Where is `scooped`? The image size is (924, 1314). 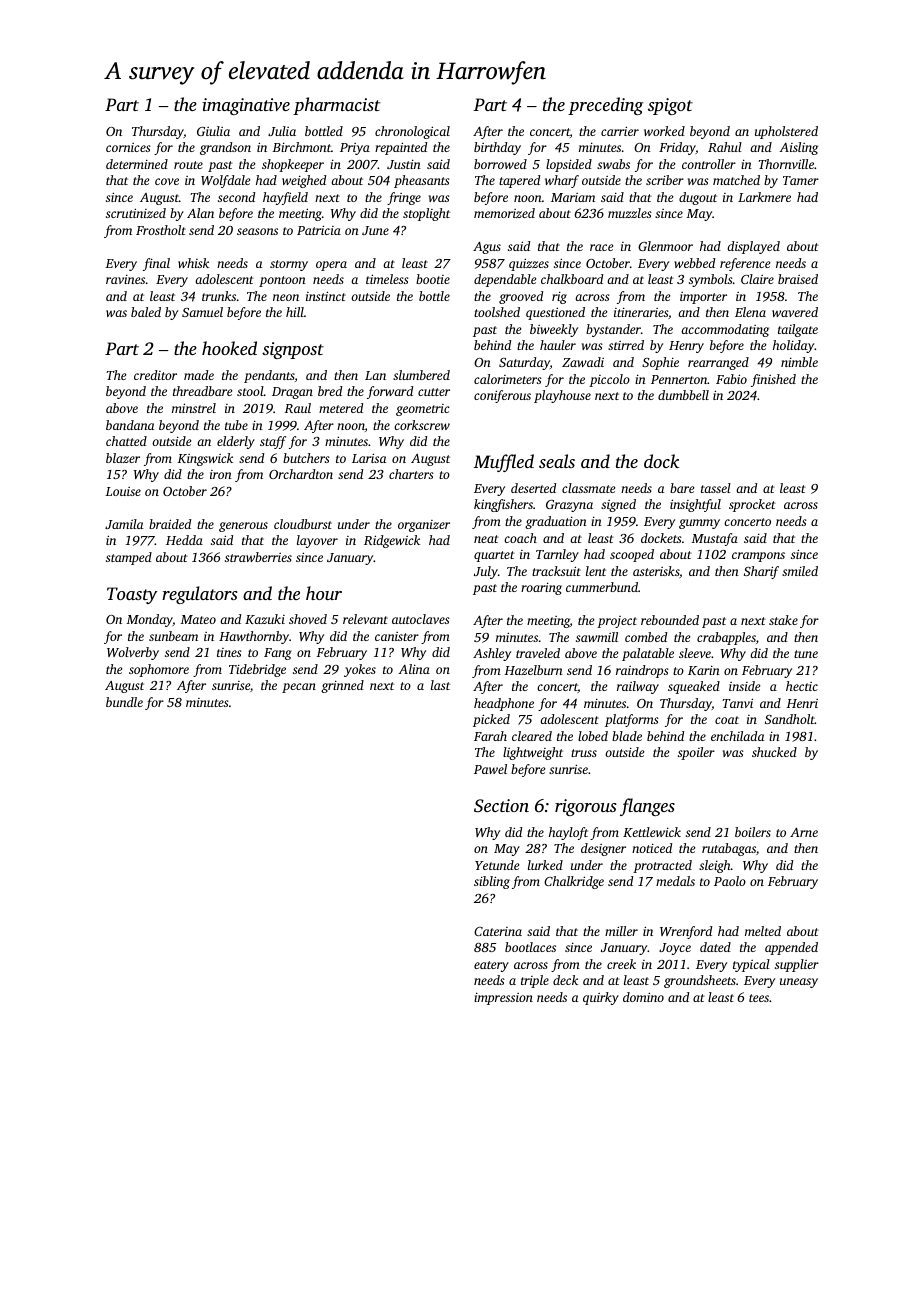 scooped is located at coordinates (632, 555).
